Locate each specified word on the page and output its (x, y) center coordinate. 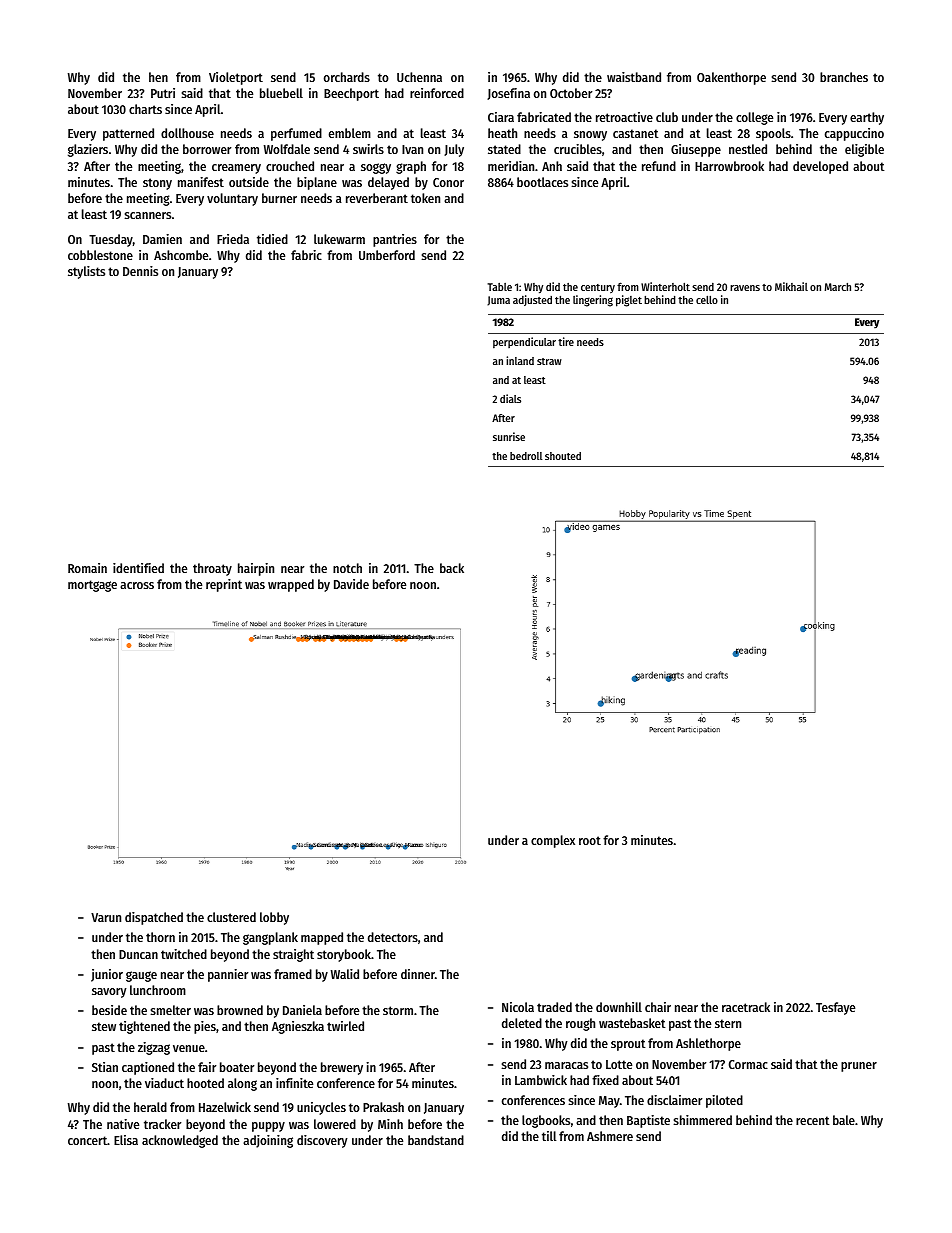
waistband (634, 77)
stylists (86, 272)
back (452, 568)
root (590, 840)
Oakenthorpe (731, 78)
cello (707, 299)
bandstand (436, 1140)
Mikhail (791, 286)
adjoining (268, 1141)
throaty (212, 569)
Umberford (387, 255)
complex (553, 841)
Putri (163, 93)
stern (728, 1023)
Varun (106, 917)
